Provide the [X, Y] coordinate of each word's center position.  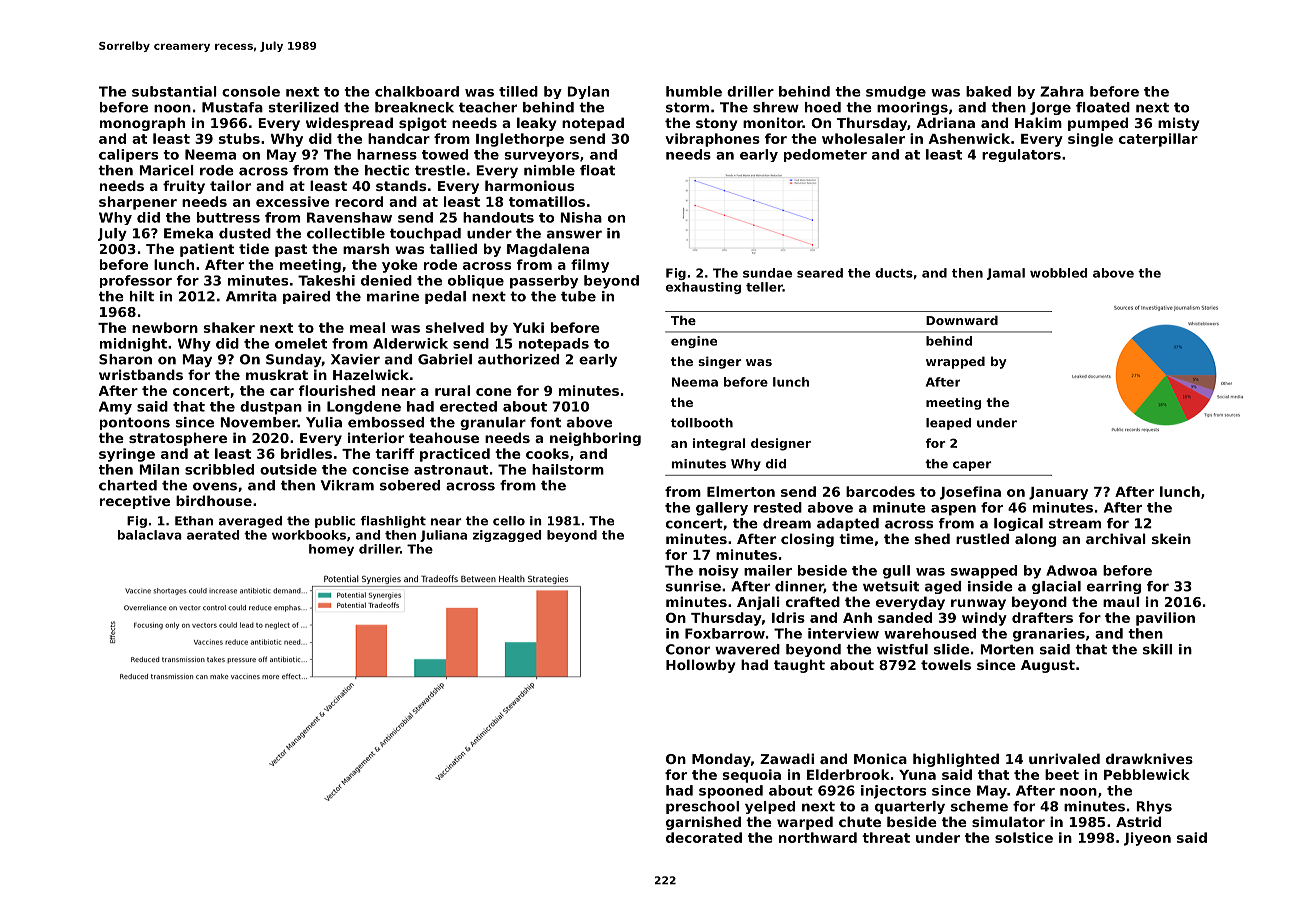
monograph [142, 124]
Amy [115, 408]
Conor [688, 649]
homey [331, 550]
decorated [704, 837]
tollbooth [702, 423]
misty [1179, 124]
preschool [702, 807]
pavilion [1165, 619]
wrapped [955, 362]
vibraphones [712, 140]
